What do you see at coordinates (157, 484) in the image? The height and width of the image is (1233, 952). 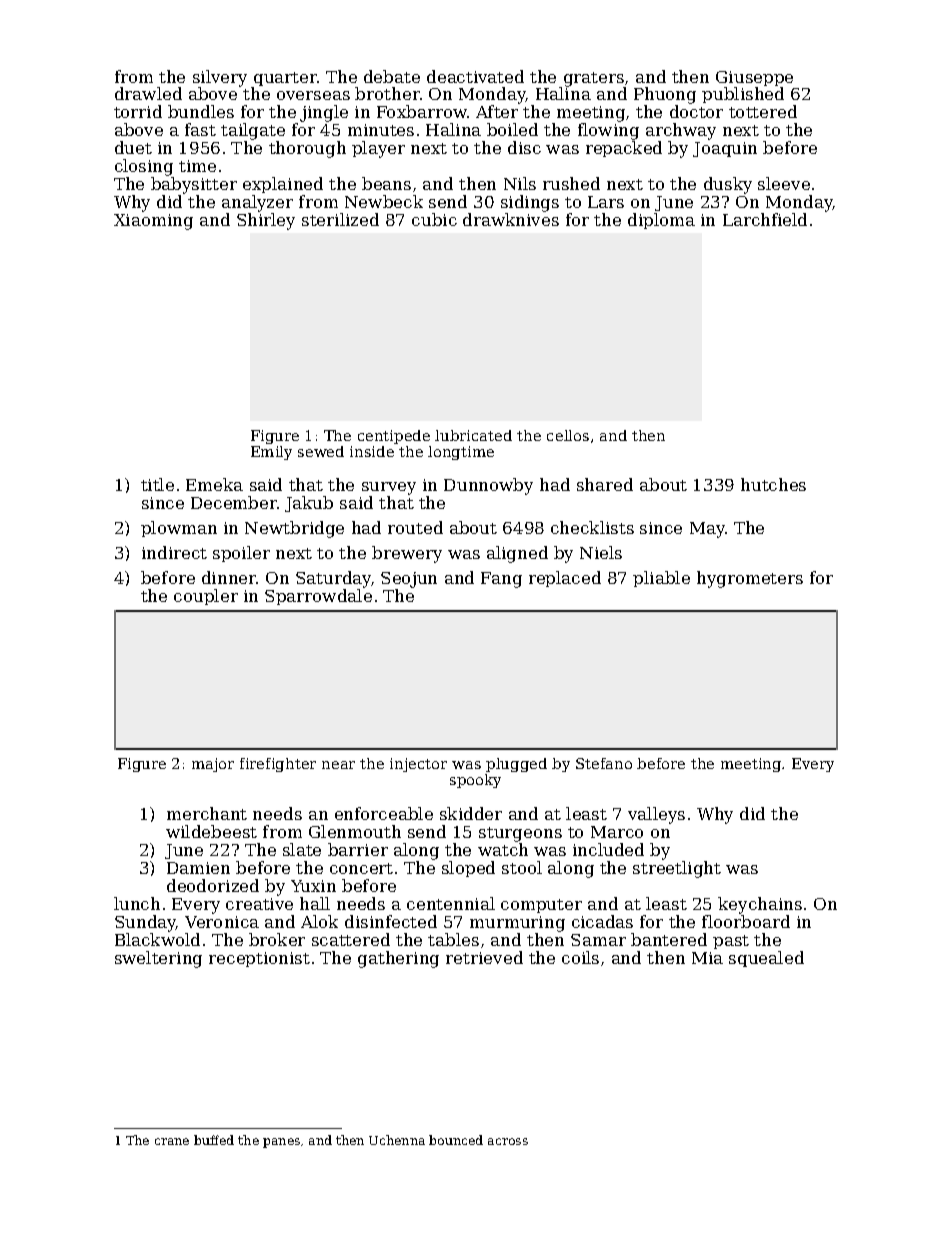 I see `title` at bounding box center [157, 484].
